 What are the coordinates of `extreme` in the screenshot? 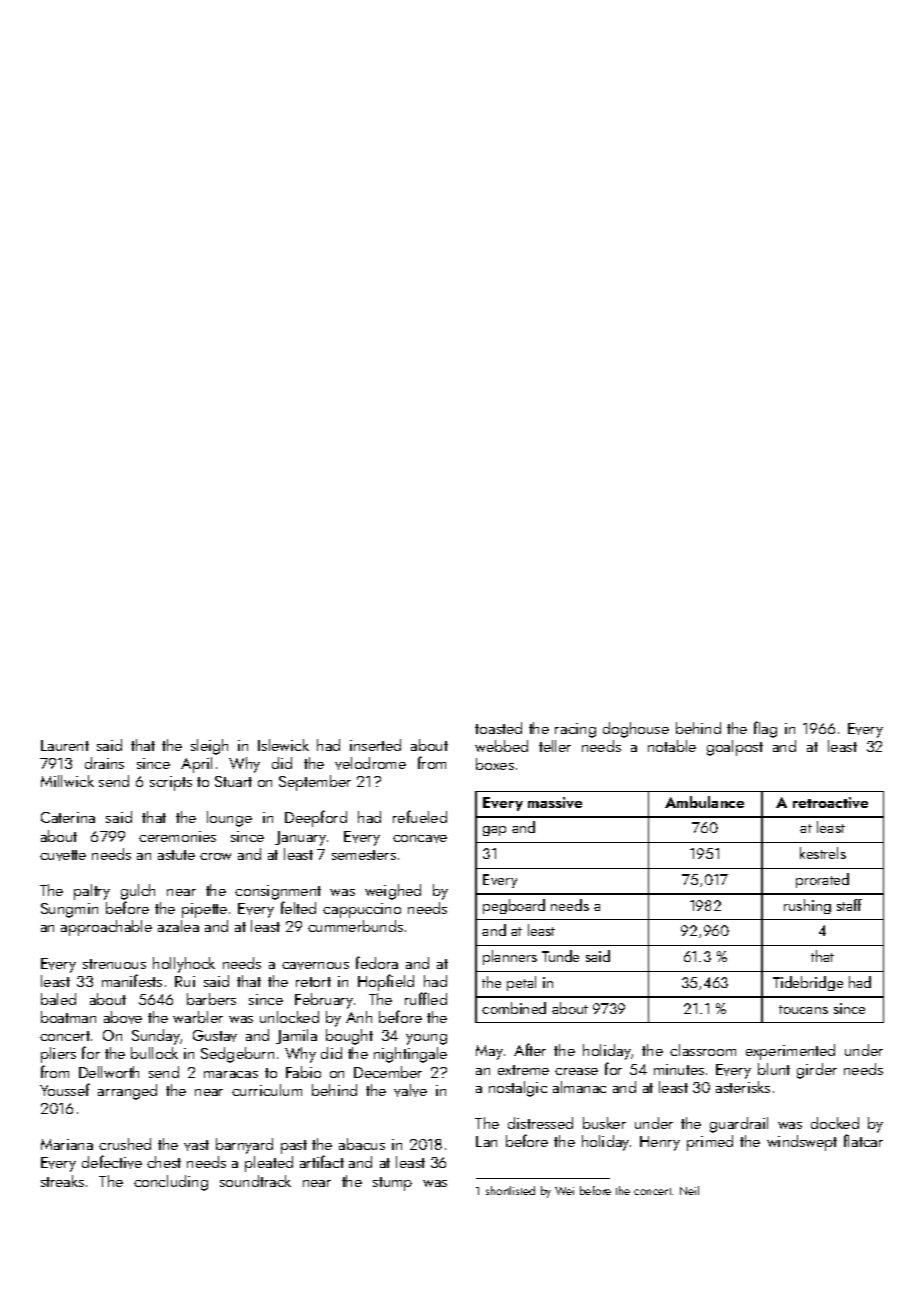 It's located at (523, 1070).
